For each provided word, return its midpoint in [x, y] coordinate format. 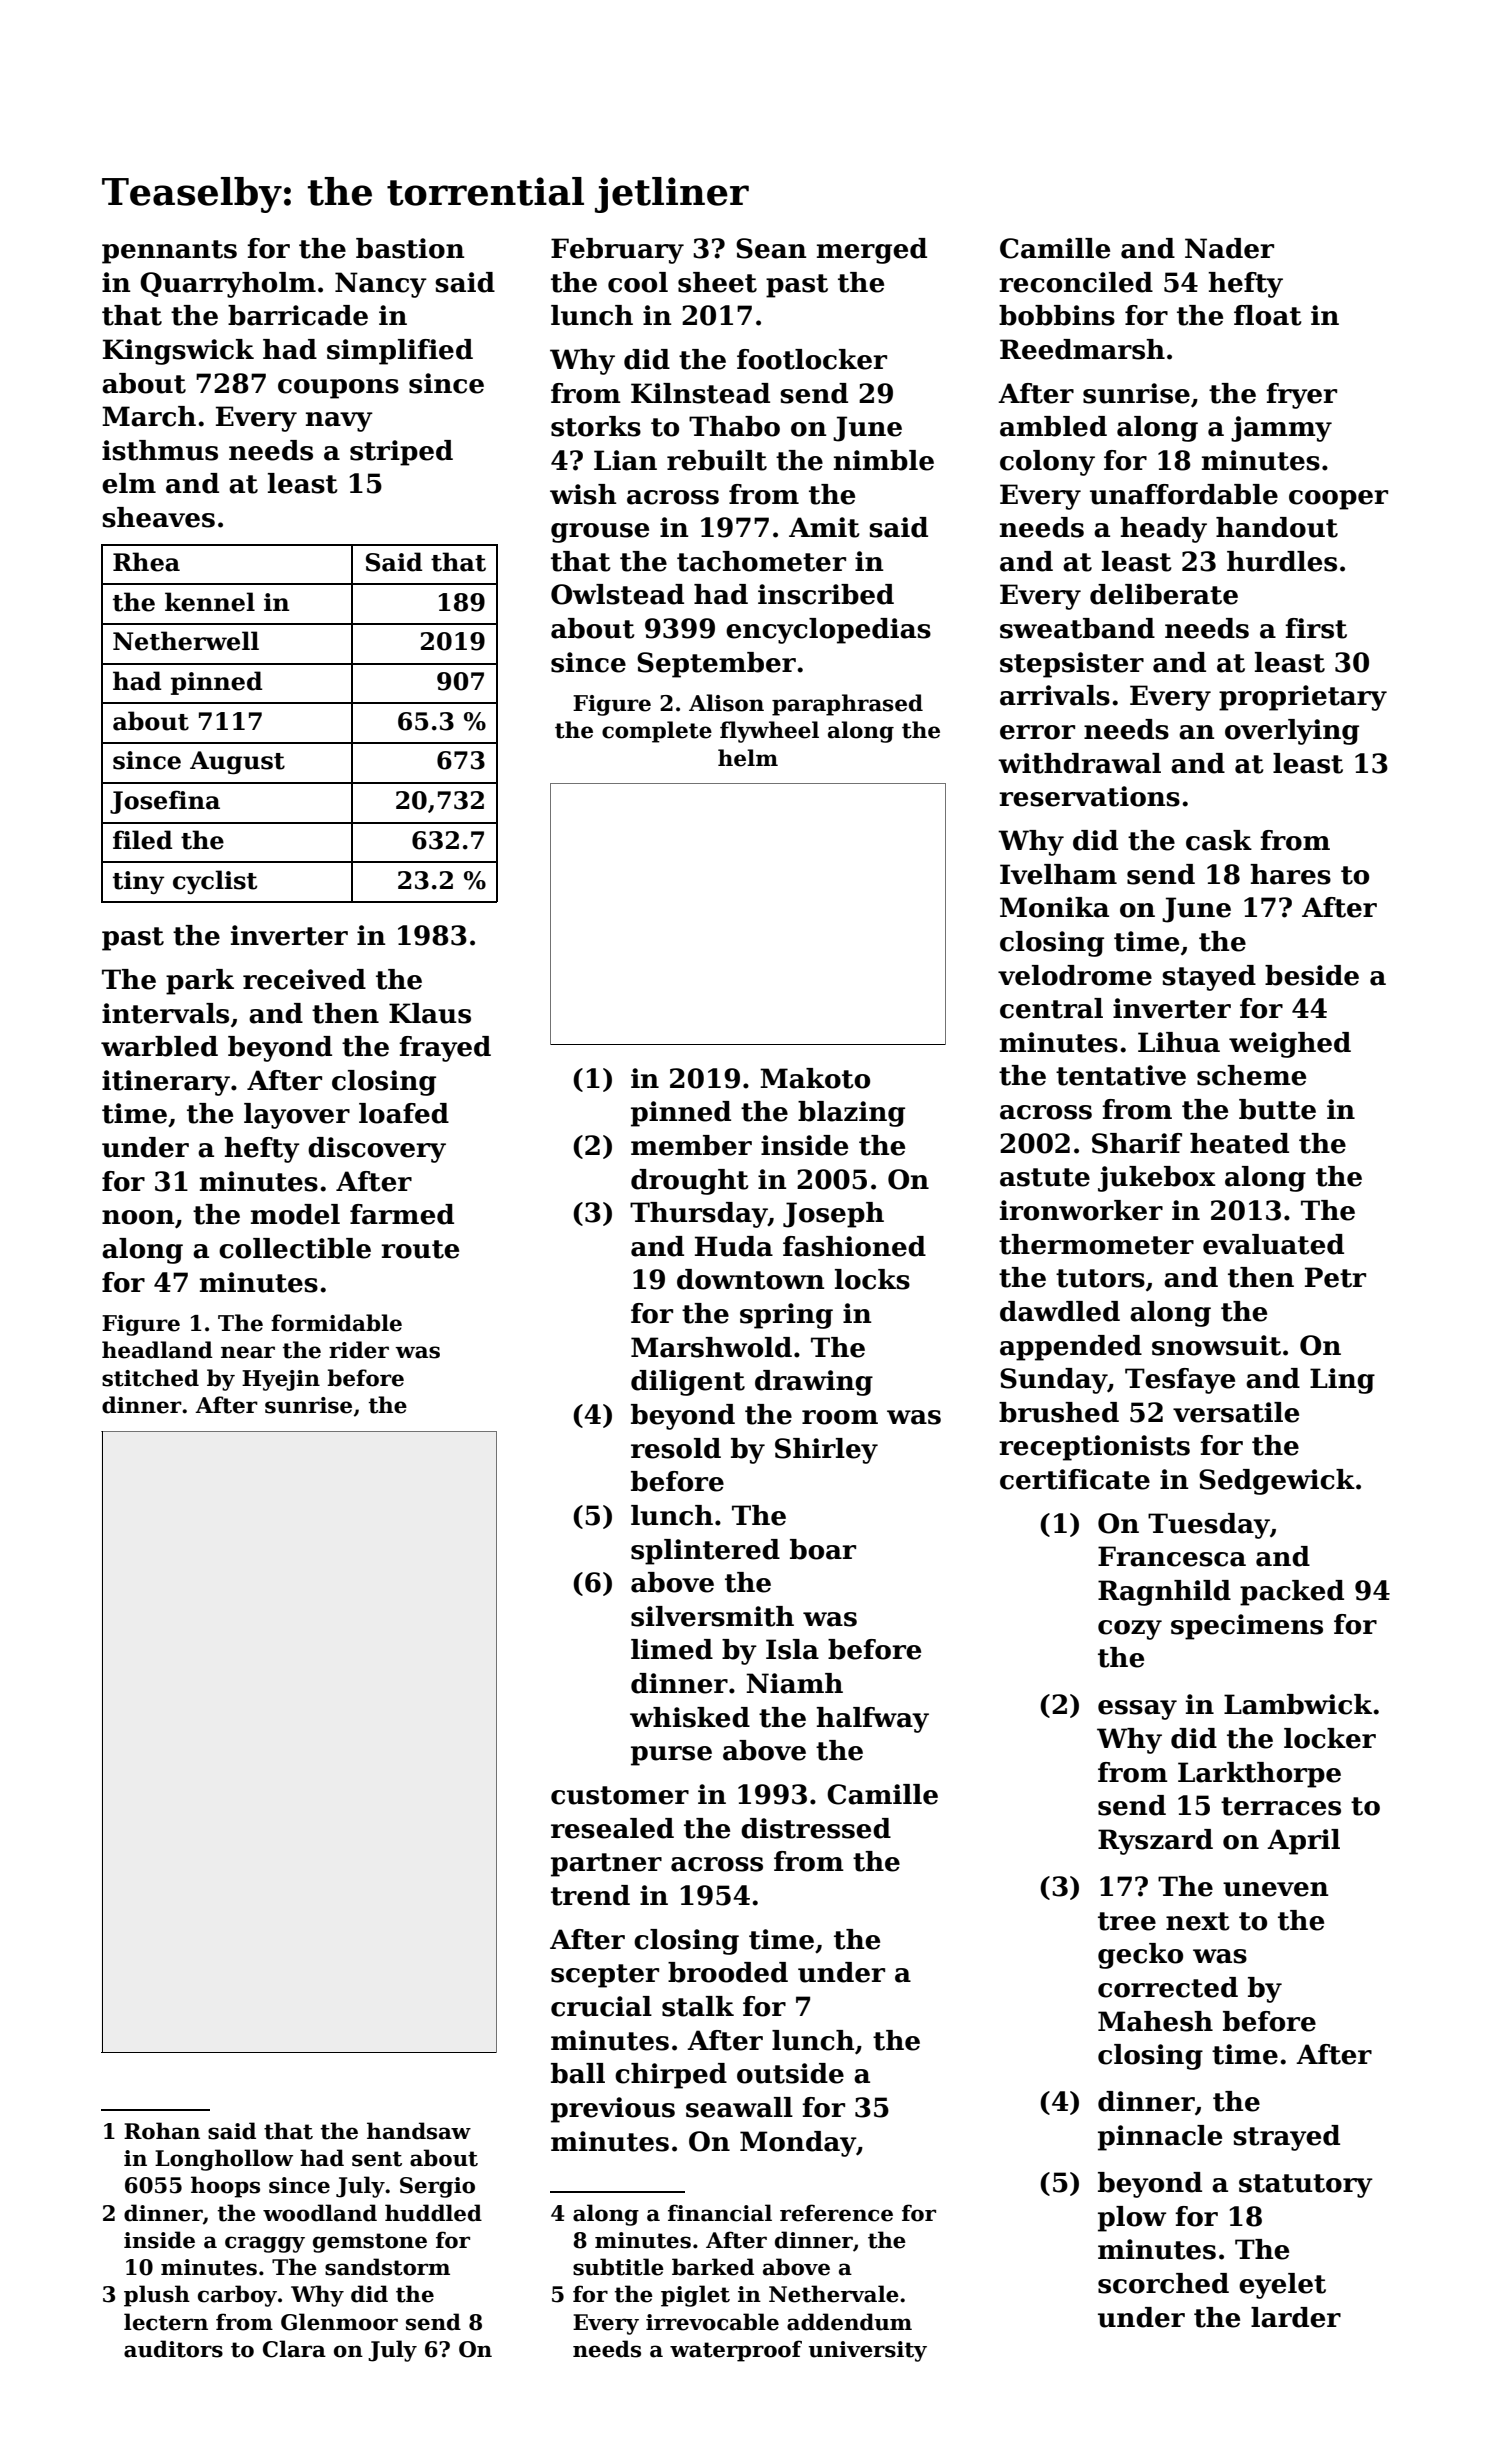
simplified [400, 352]
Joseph [833, 1215]
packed [1292, 1593]
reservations [1089, 796]
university [867, 2351]
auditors [173, 2349]
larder [1296, 2317]
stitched [150, 1378]
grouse [600, 533]
